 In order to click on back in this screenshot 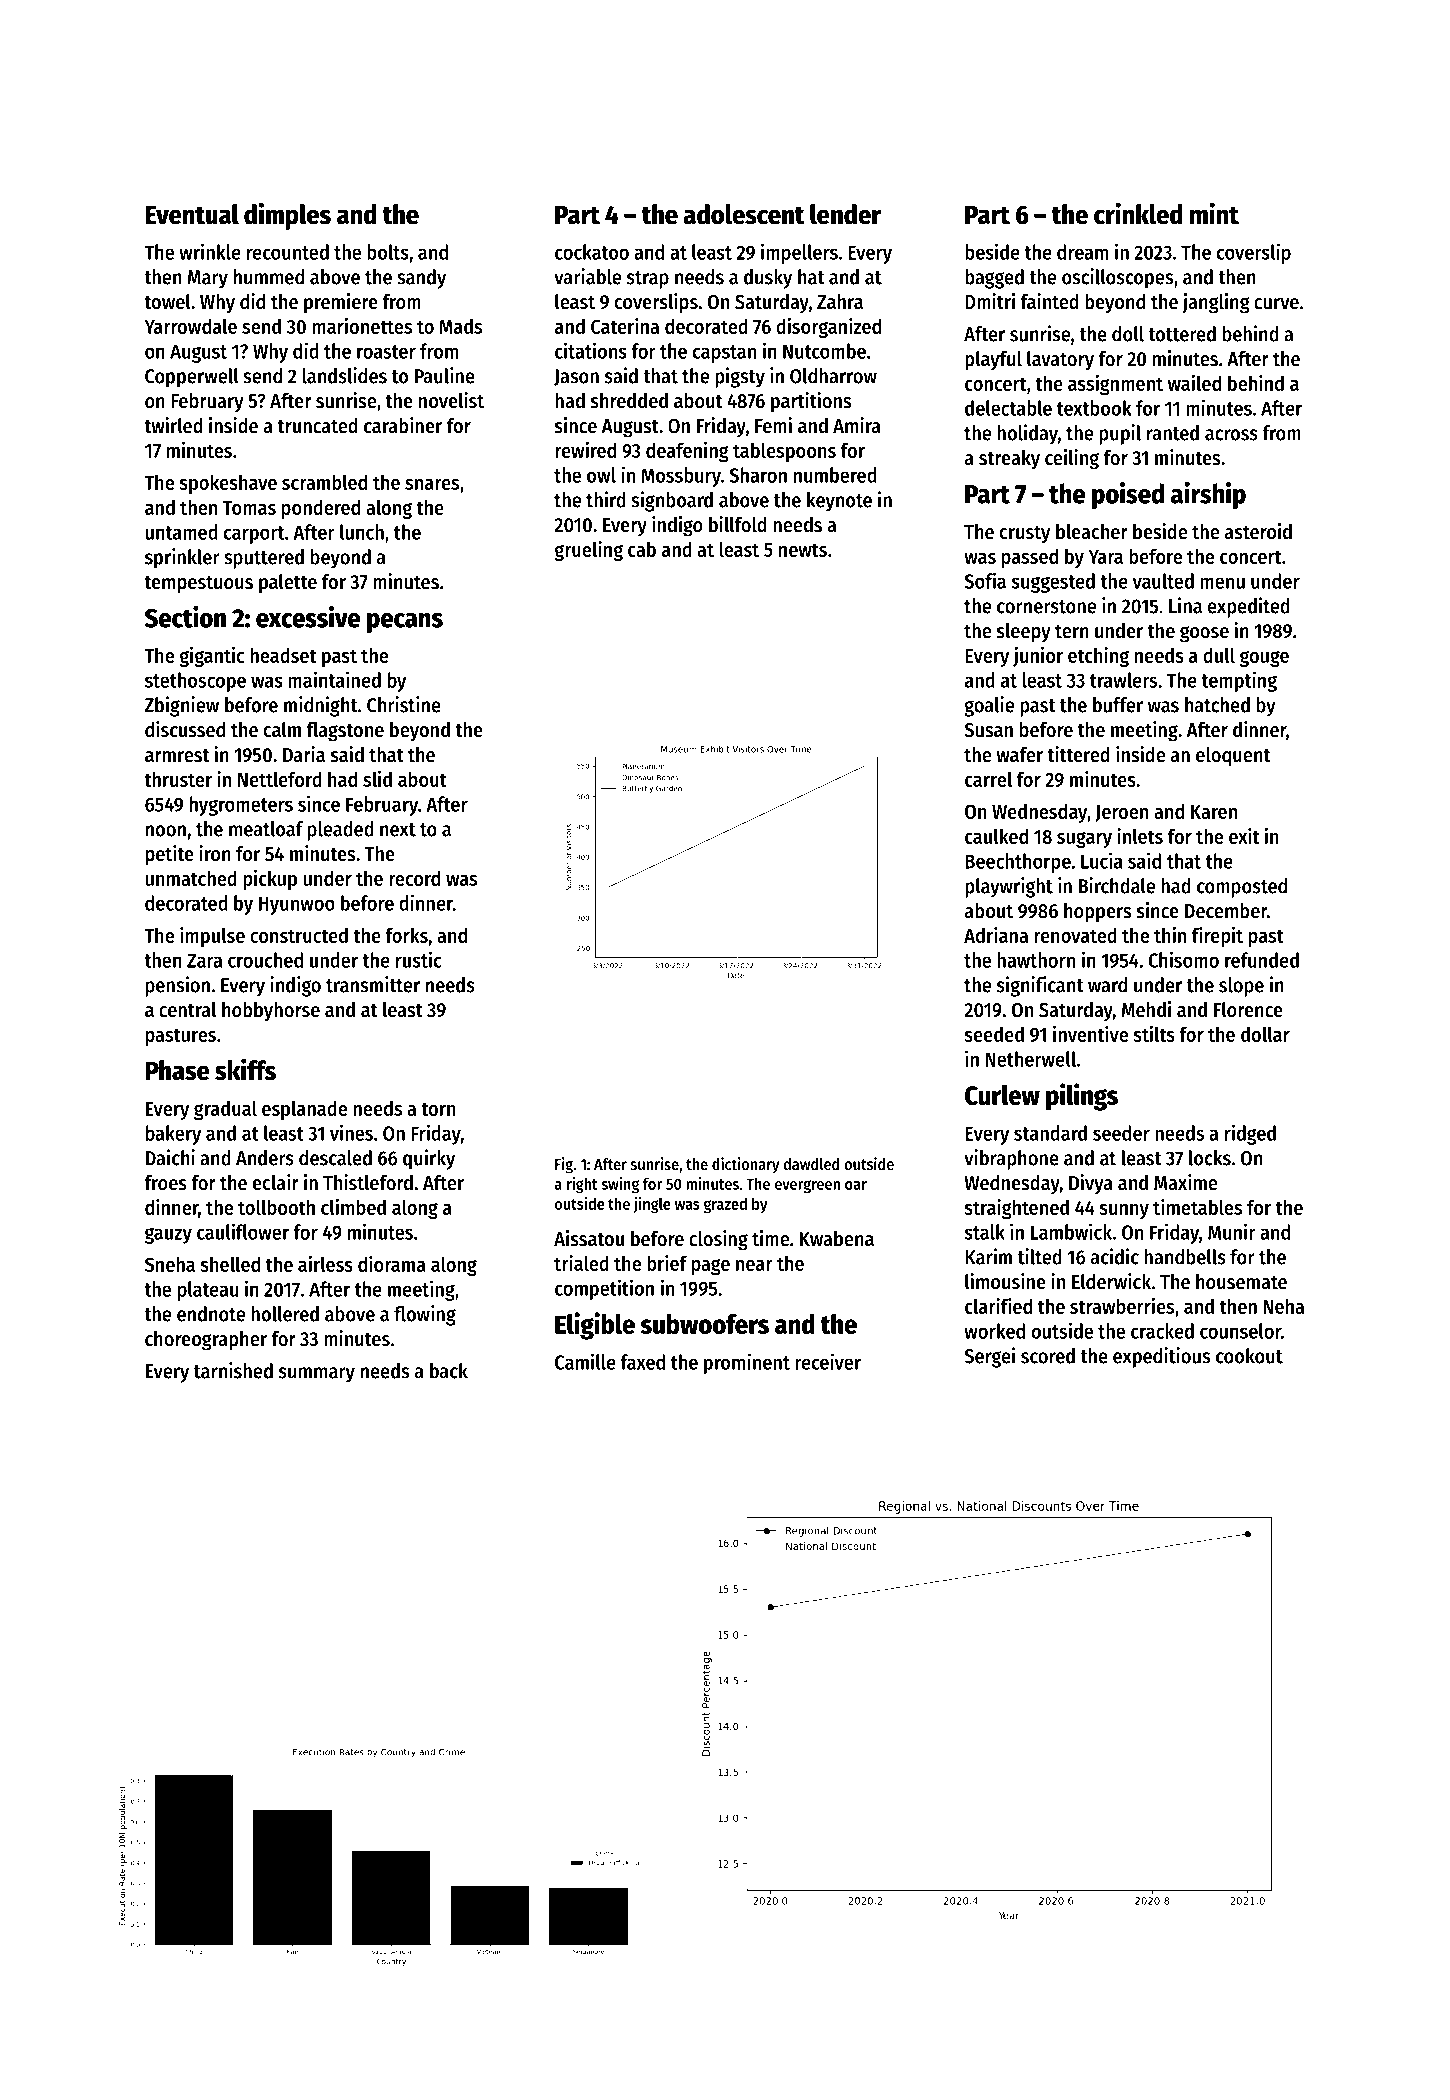, I will do `click(449, 1371)`.
